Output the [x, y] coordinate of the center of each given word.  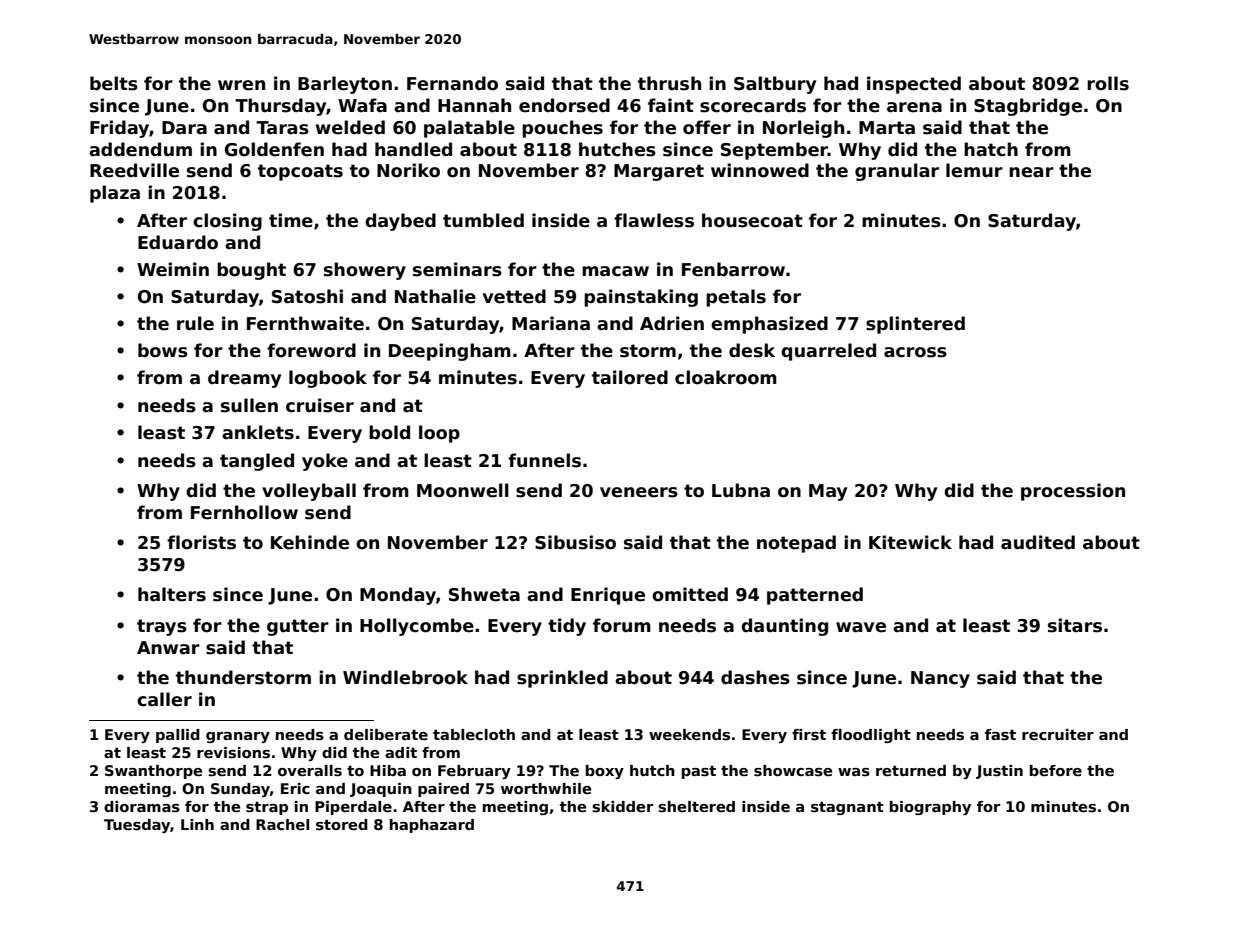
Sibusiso [575, 542]
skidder [622, 806]
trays [162, 627]
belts [114, 83]
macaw [615, 271]
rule [195, 323]
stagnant [847, 808]
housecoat [752, 220]
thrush [669, 83]
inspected [914, 85]
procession [1073, 492]
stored [342, 825]
